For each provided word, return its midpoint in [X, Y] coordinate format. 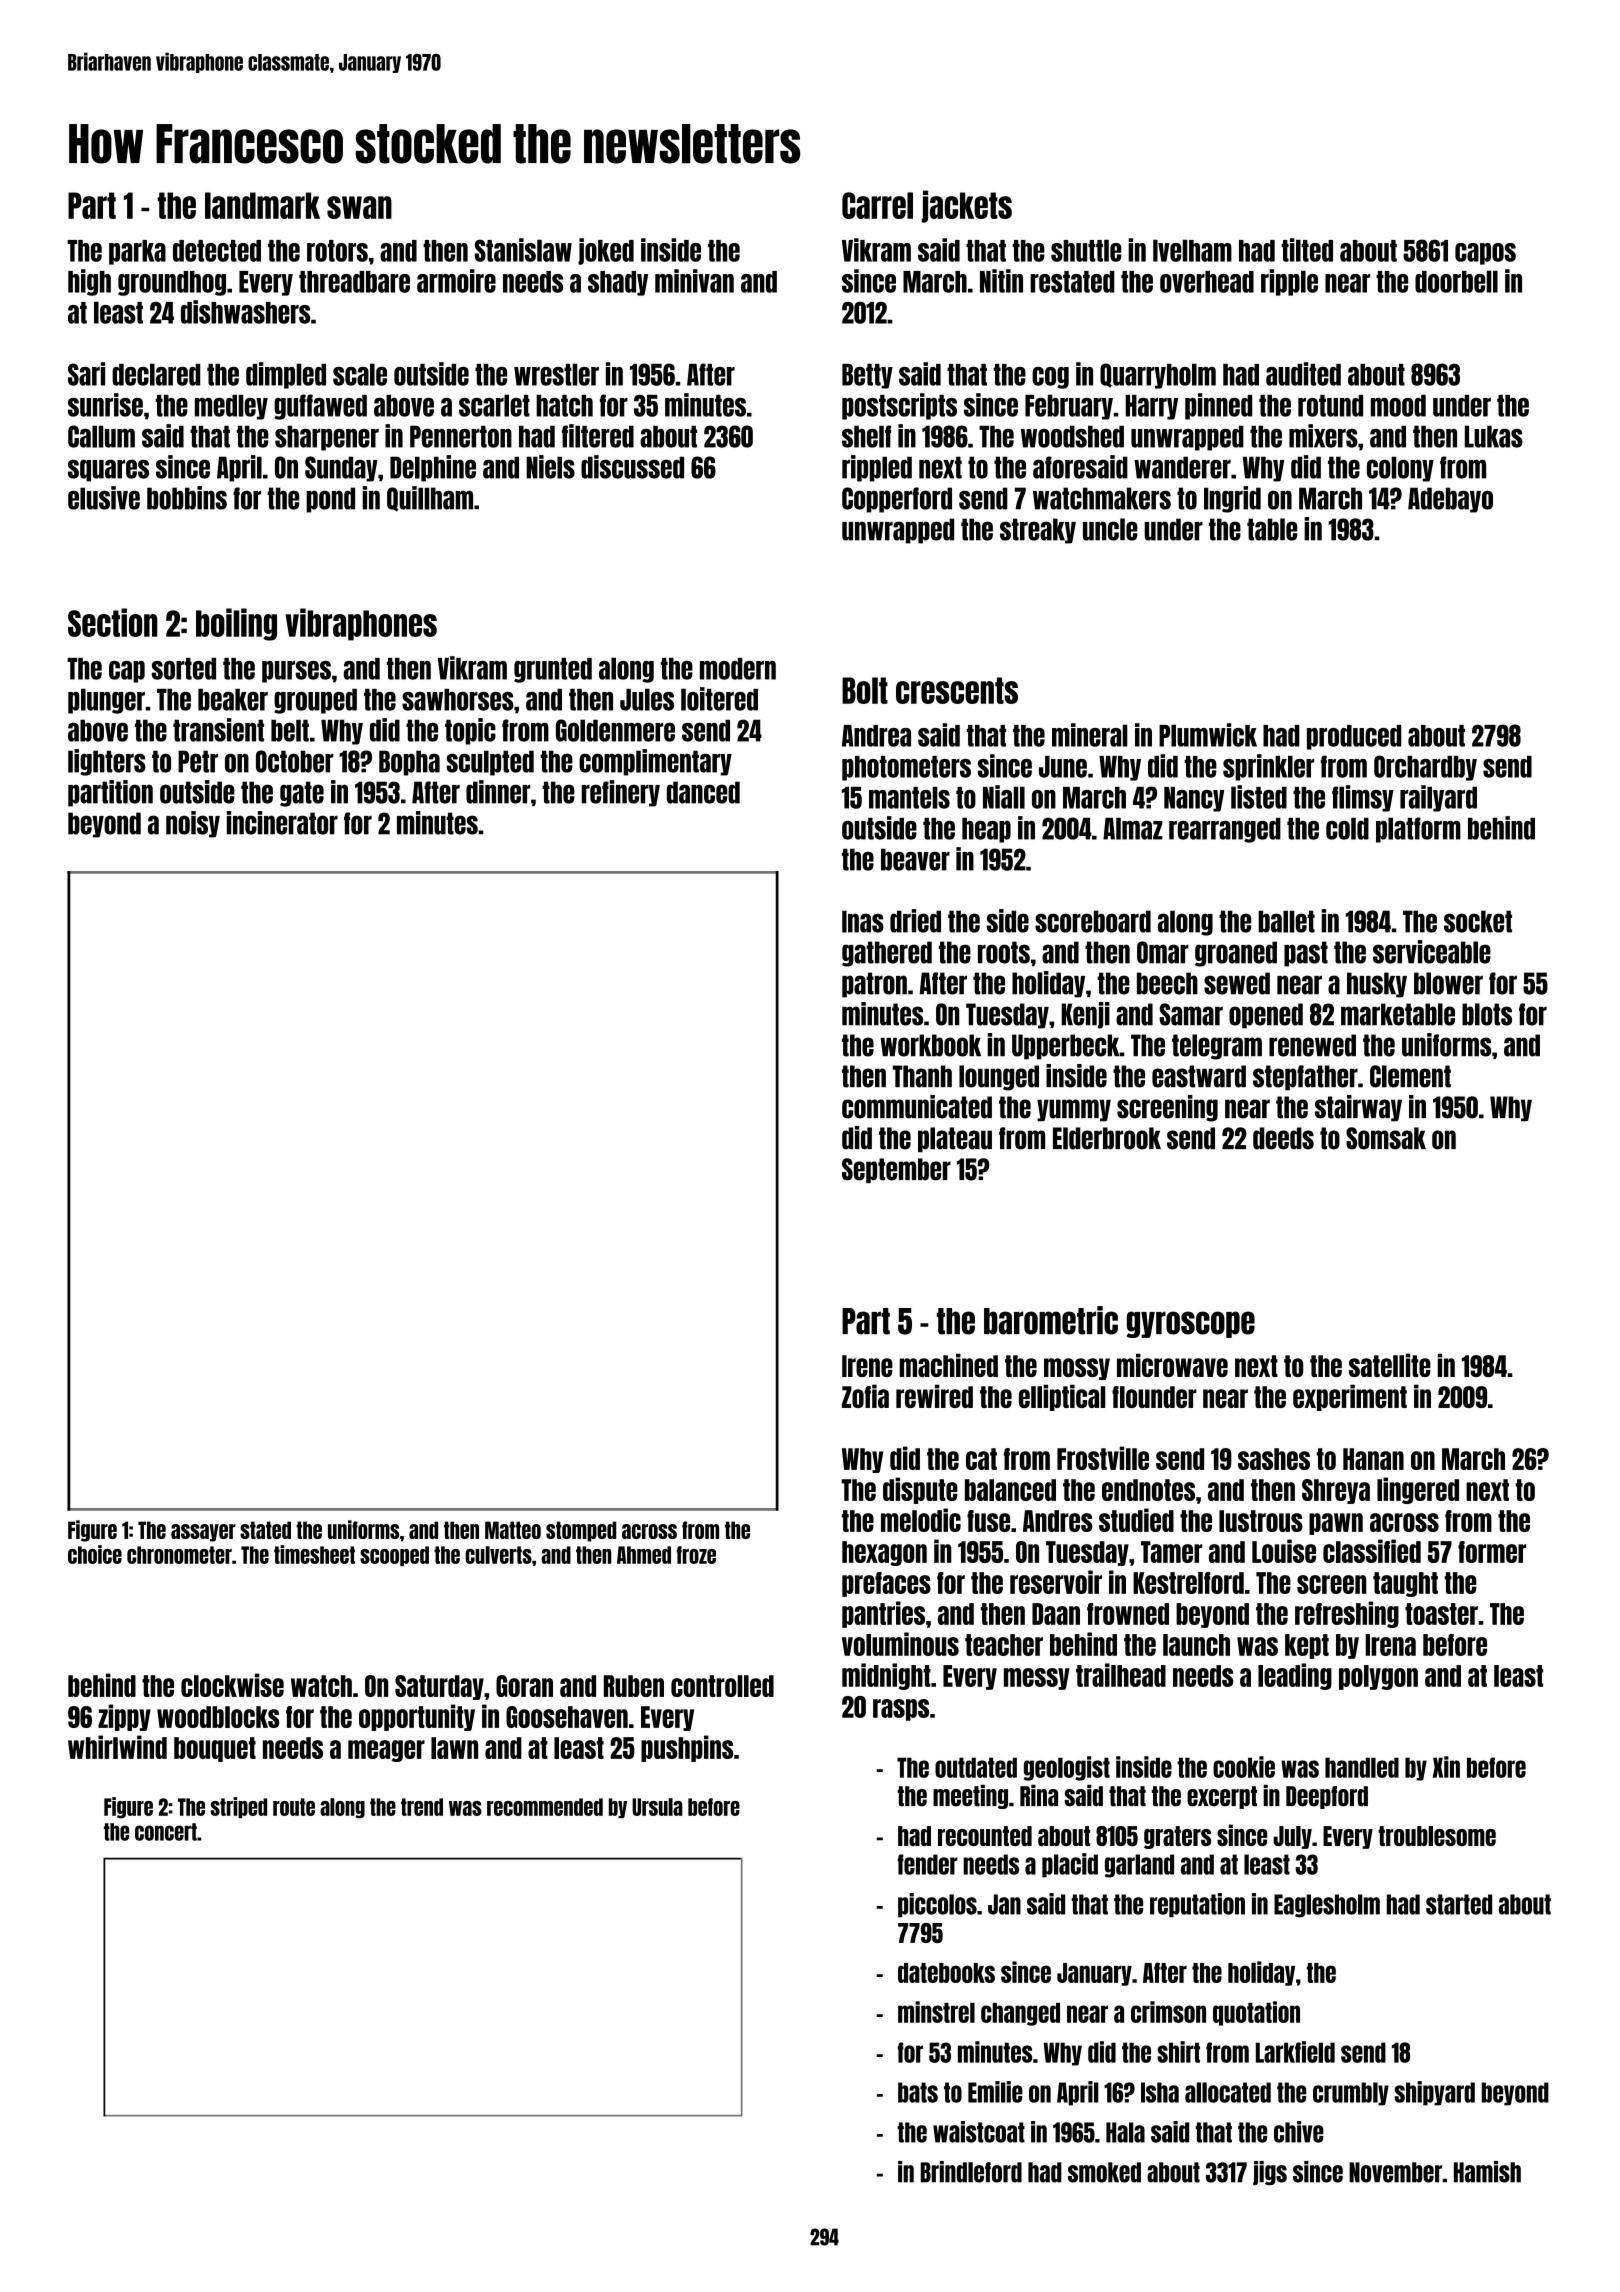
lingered [1418, 1490]
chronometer [179, 1555]
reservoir [1056, 1582]
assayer [203, 1533]
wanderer [1182, 467]
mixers [1323, 436]
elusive [104, 498]
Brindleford [971, 2172]
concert [166, 1832]
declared [156, 374]
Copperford [897, 500]
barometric [1051, 1320]
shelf [866, 436]
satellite [1390, 1365]
